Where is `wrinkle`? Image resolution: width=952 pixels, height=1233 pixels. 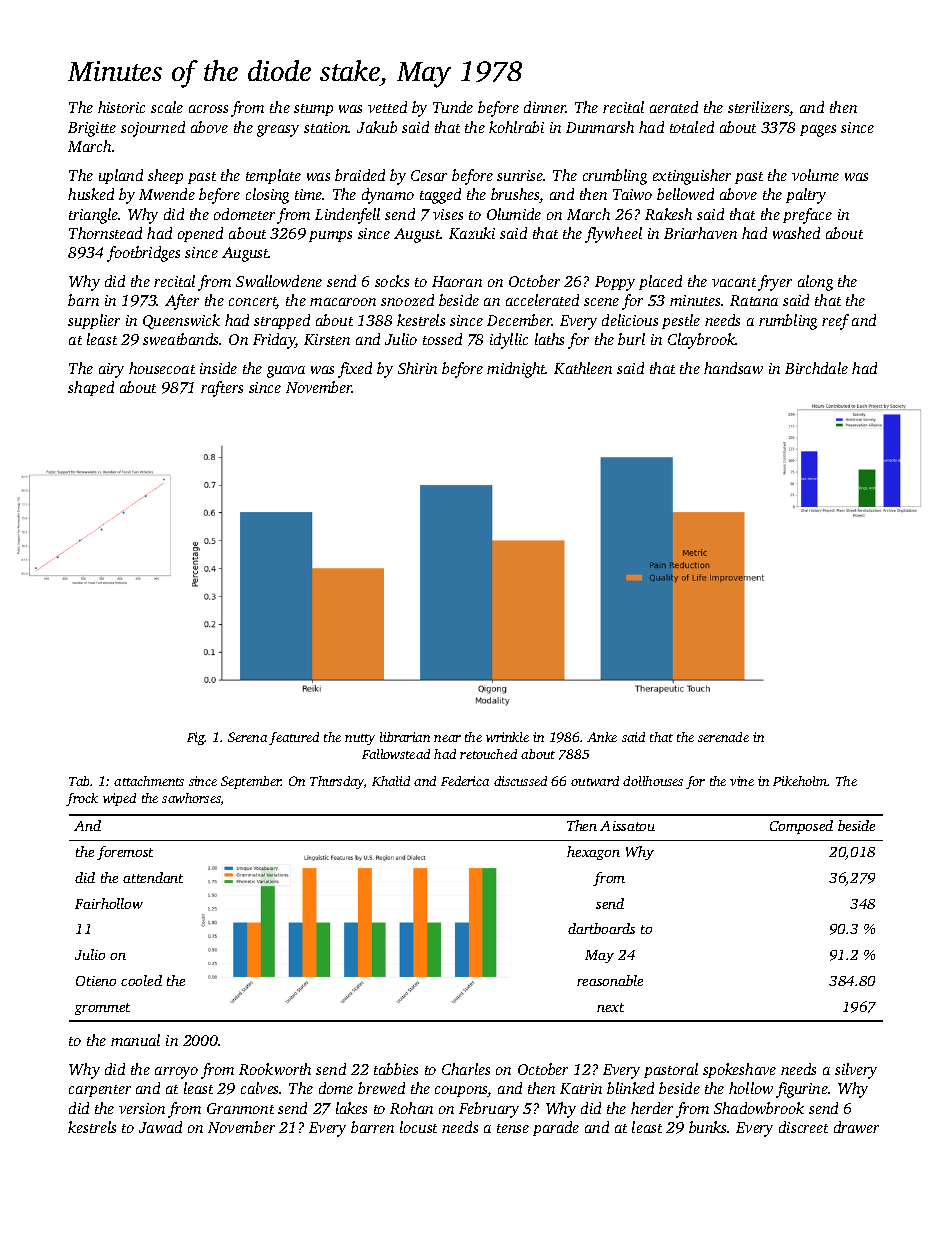 wrinkle is located at coordinates (507, 737).
